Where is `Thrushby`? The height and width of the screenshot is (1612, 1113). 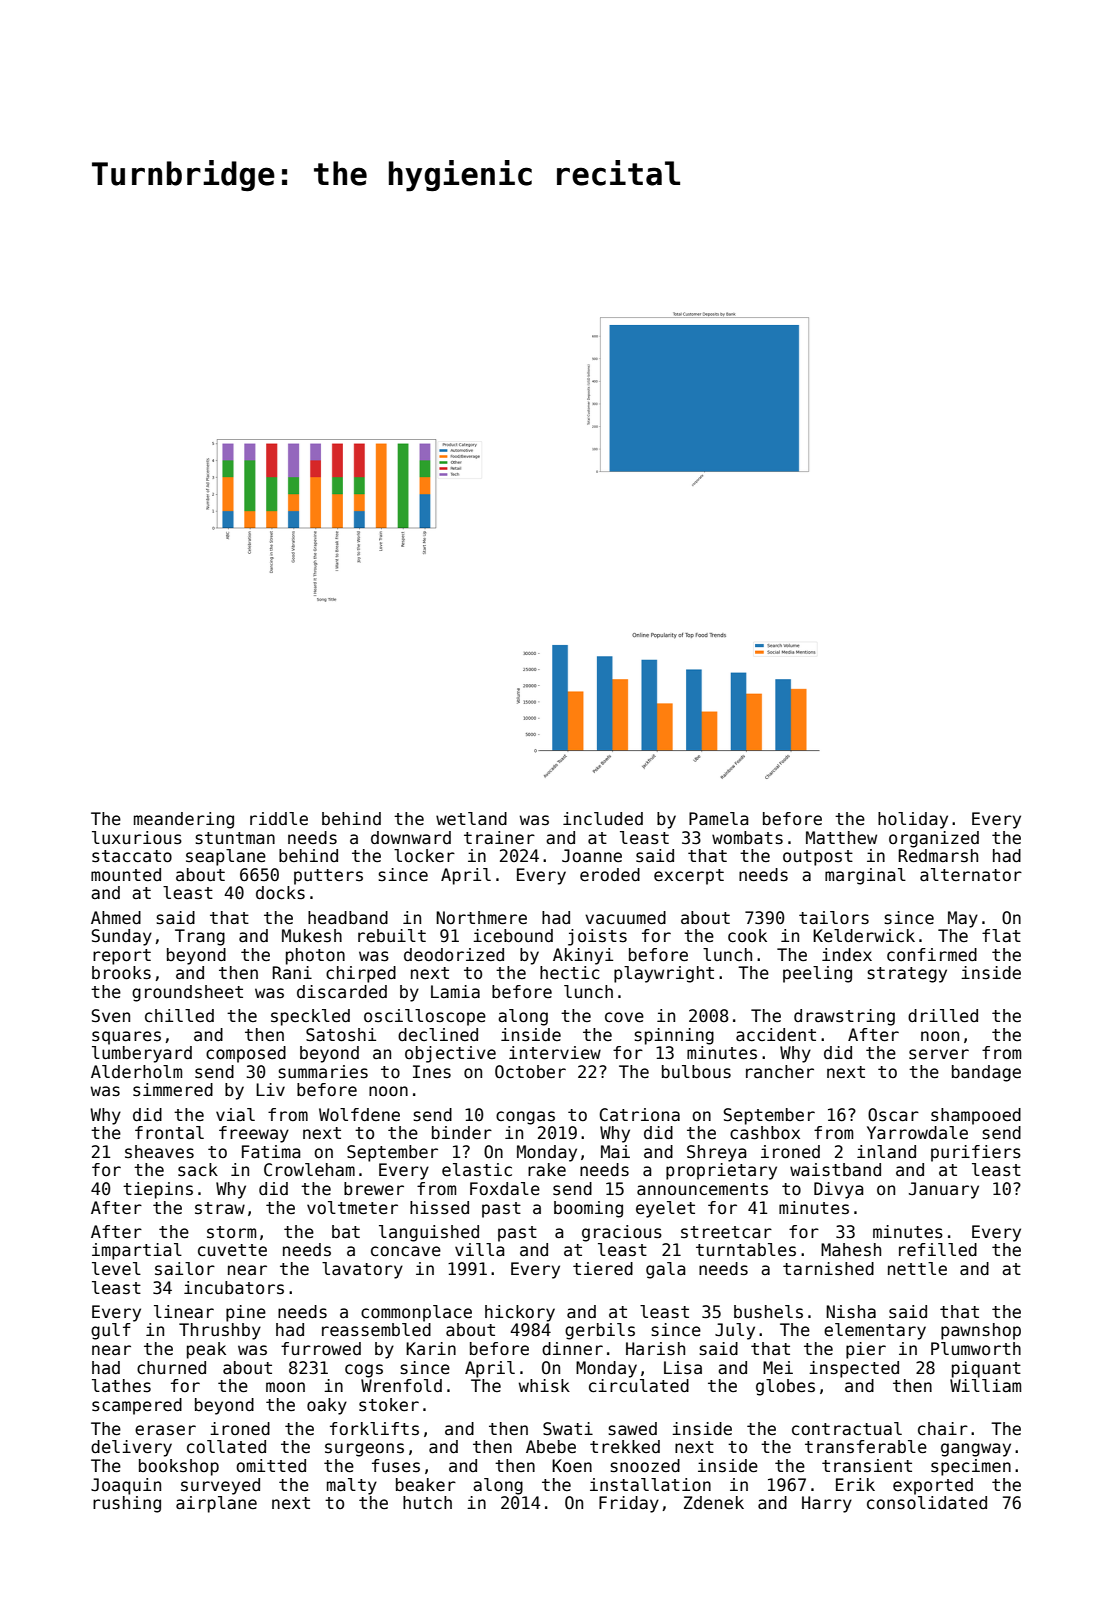
Thrushby is located at coordinates (220, 1331).
